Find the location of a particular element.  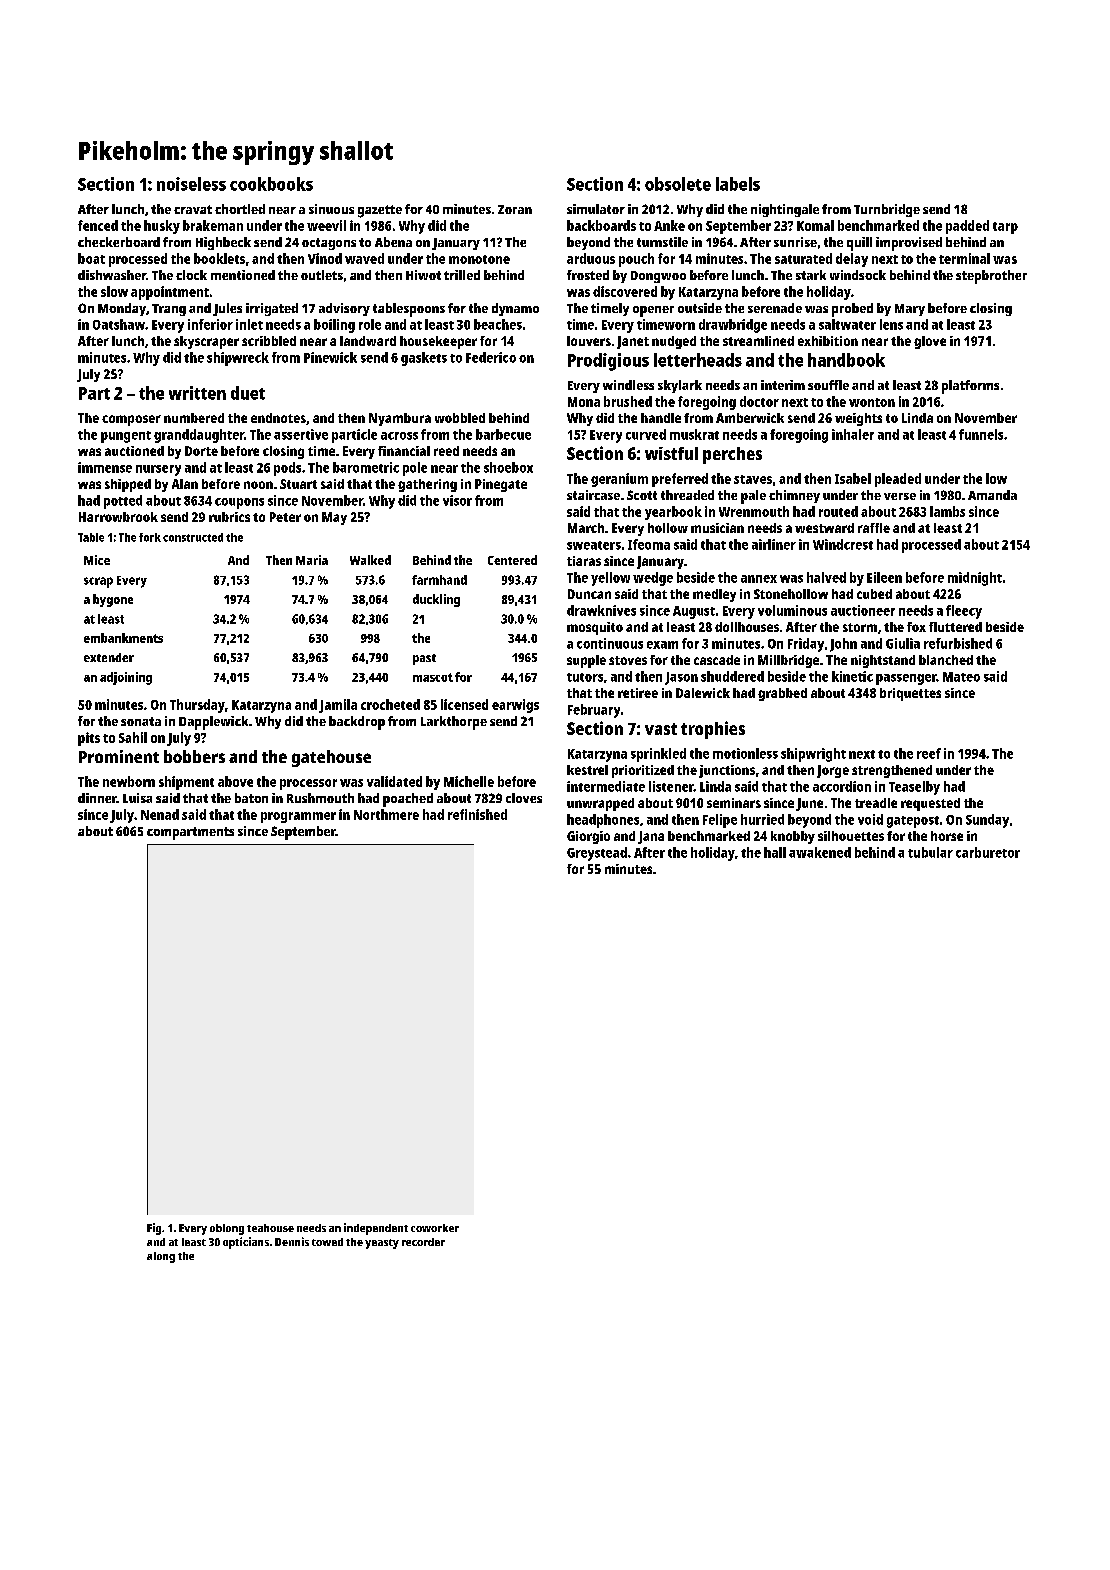

labels is located at coordinates (738, 184).
